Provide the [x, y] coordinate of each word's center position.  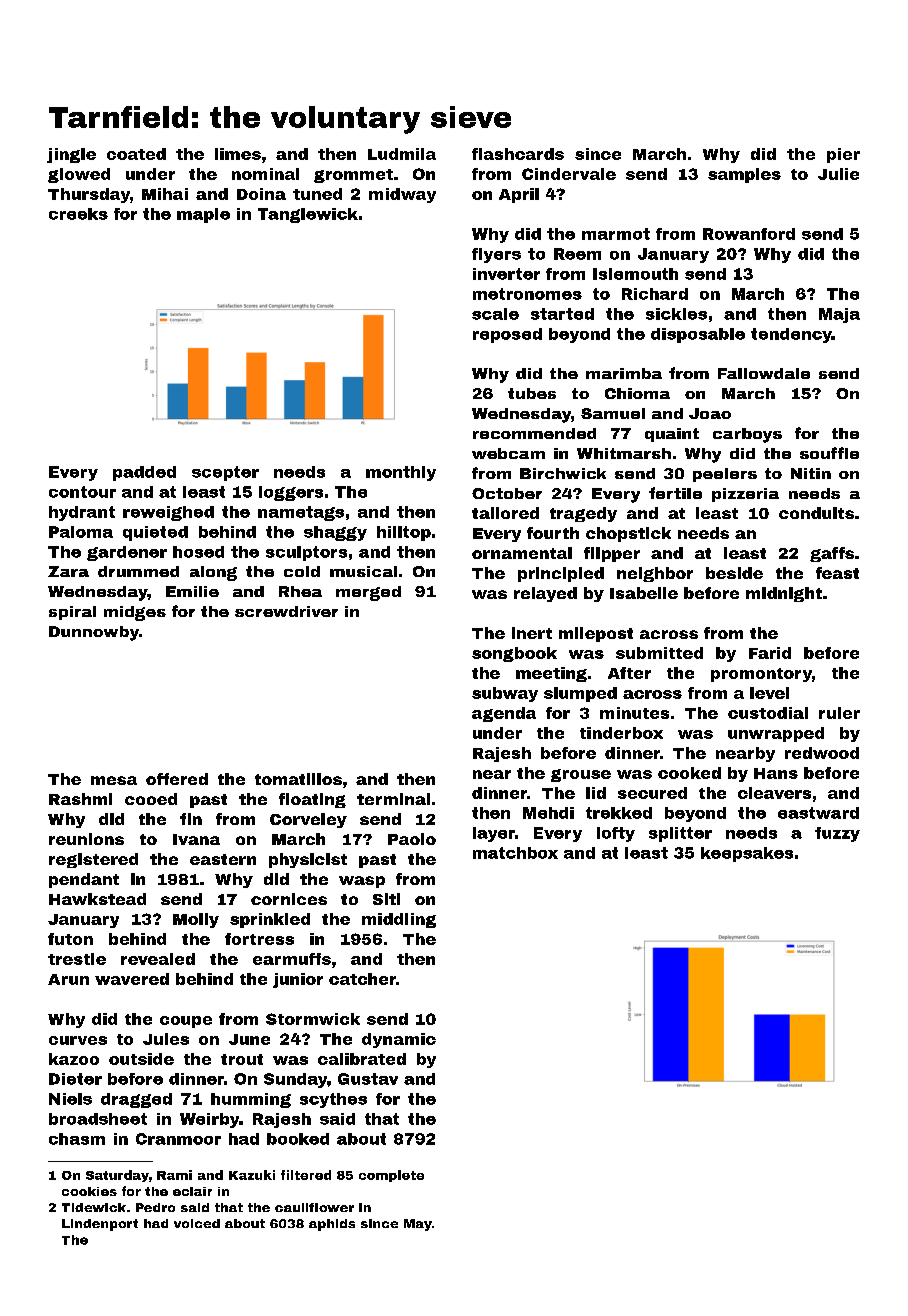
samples [744, 175]
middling [399, 920]
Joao [710, 413]
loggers [291, 493]
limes [238, 154]
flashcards [518, 154]
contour [82, 492]
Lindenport [100, 1225]
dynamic [399, 1040]
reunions [86, 839]
